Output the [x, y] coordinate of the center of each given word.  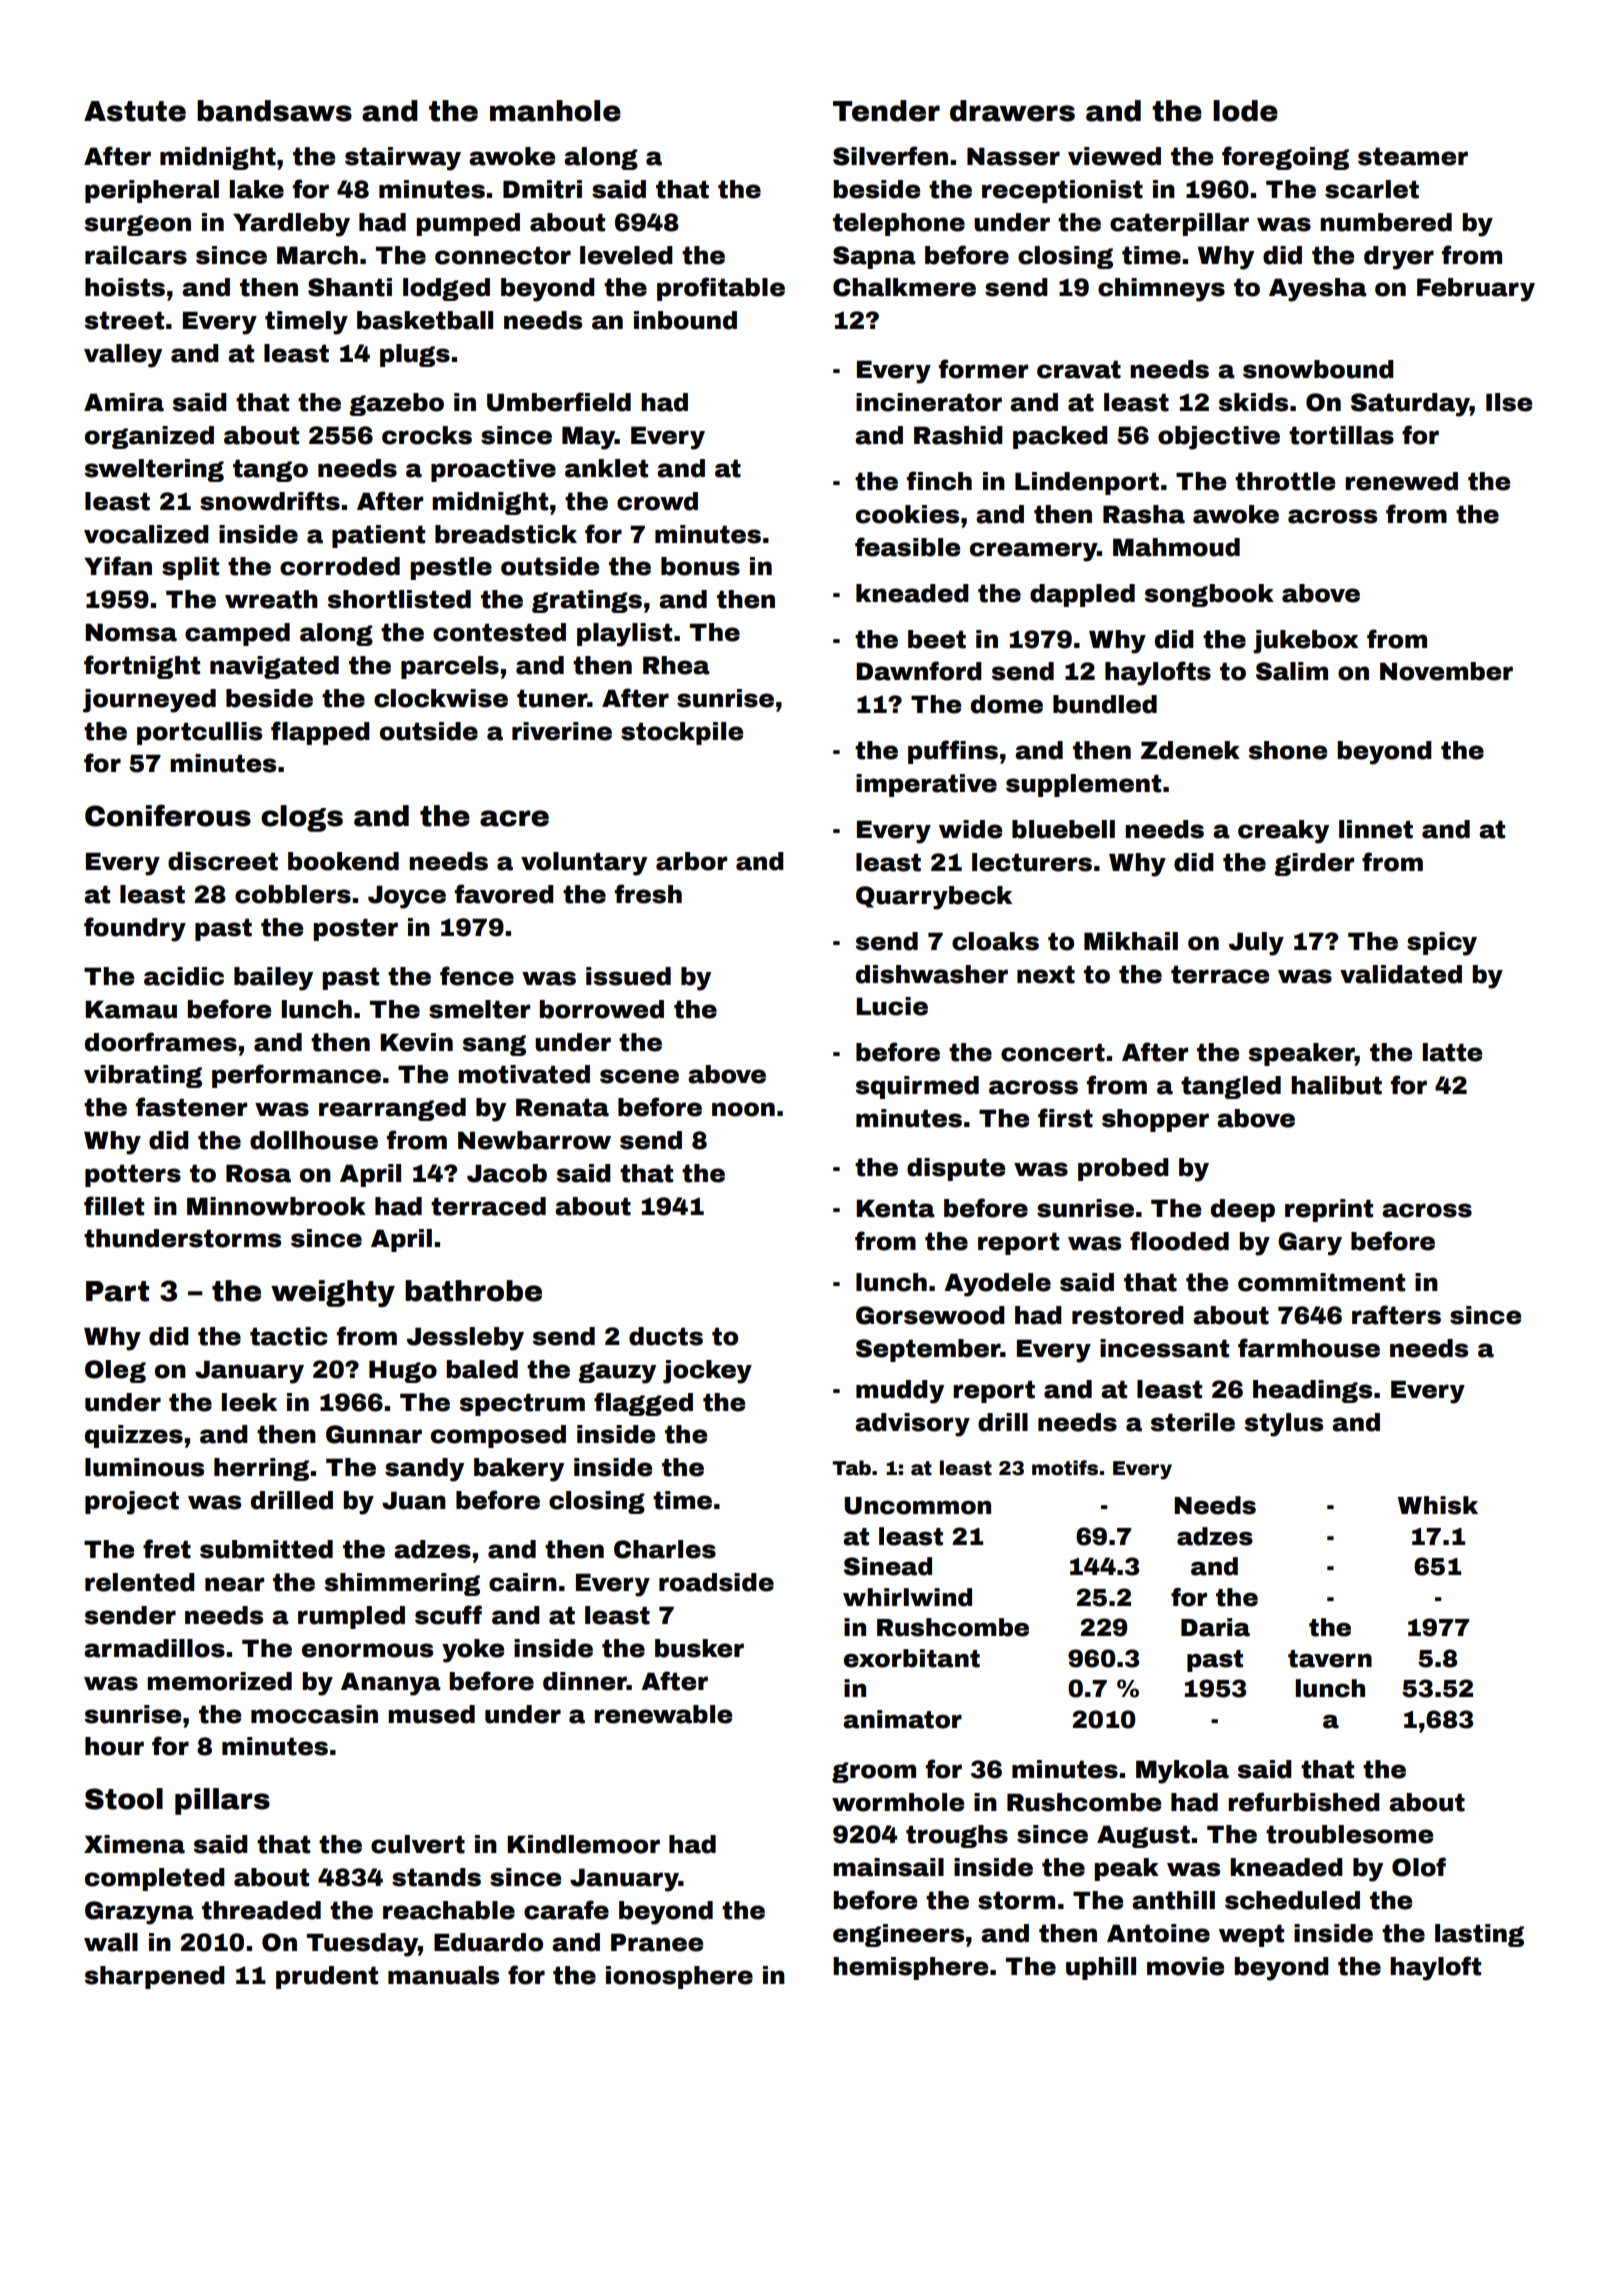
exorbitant [912, 1658]
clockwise [441, 698]
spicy [1442, 944]
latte [1452, 1052]
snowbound [1318, 369]
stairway [403, 159]
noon [743, 1109]
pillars [222, 1801]
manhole [555, 111]
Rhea [676, 665]
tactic [289, 1336]
